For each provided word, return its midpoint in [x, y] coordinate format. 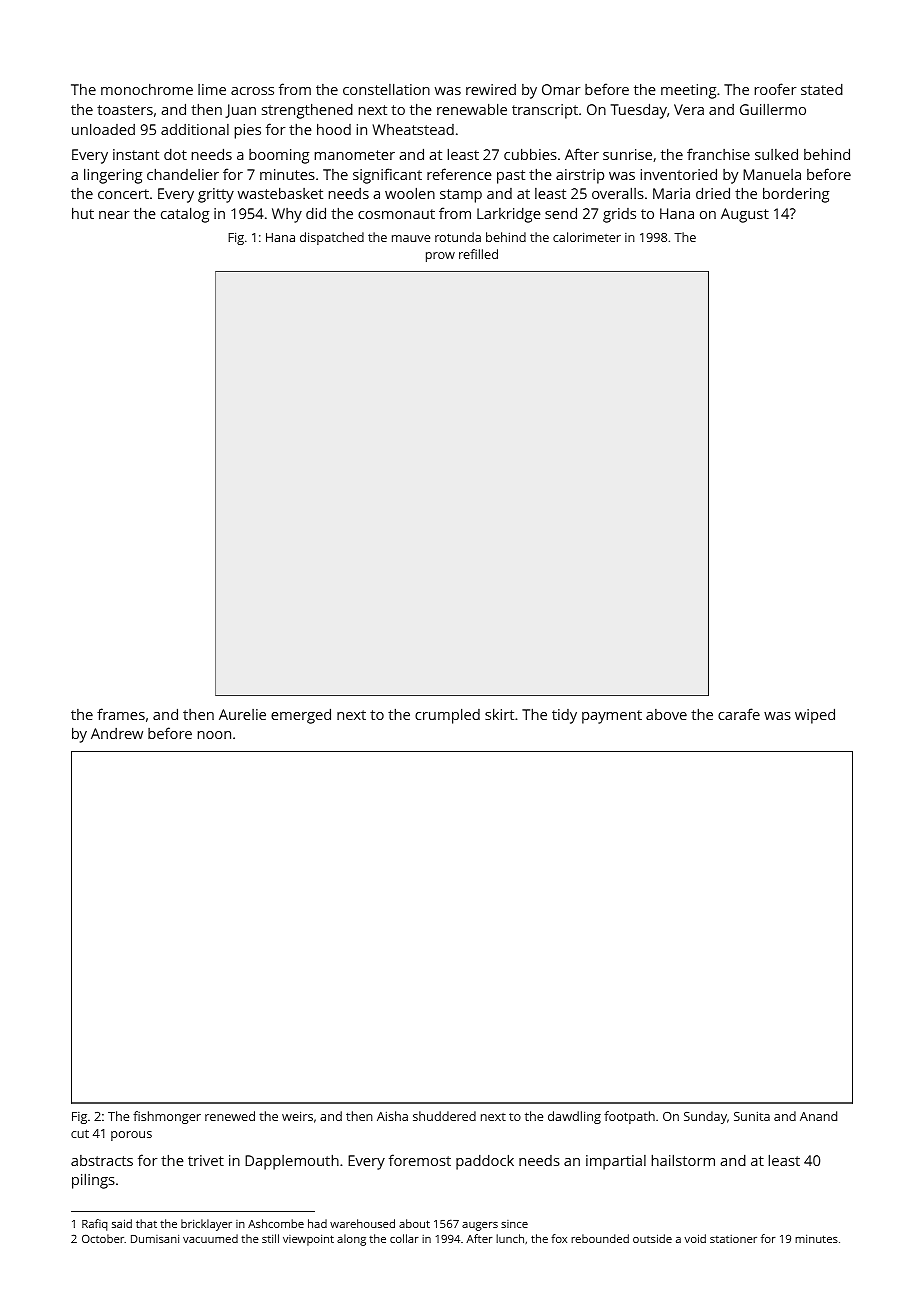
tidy [564, 716]
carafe [739, 714]
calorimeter [587, 237]
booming [279, 156]
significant [387, 176]
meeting [688, 91]
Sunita [752, 1116]
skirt [499, 714]
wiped [815, 716]
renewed [230, 1116]
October [103, 1238]
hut [83, 213]
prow [440, 257]
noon [214, 735]
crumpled [447, 716]
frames [121, 714]
